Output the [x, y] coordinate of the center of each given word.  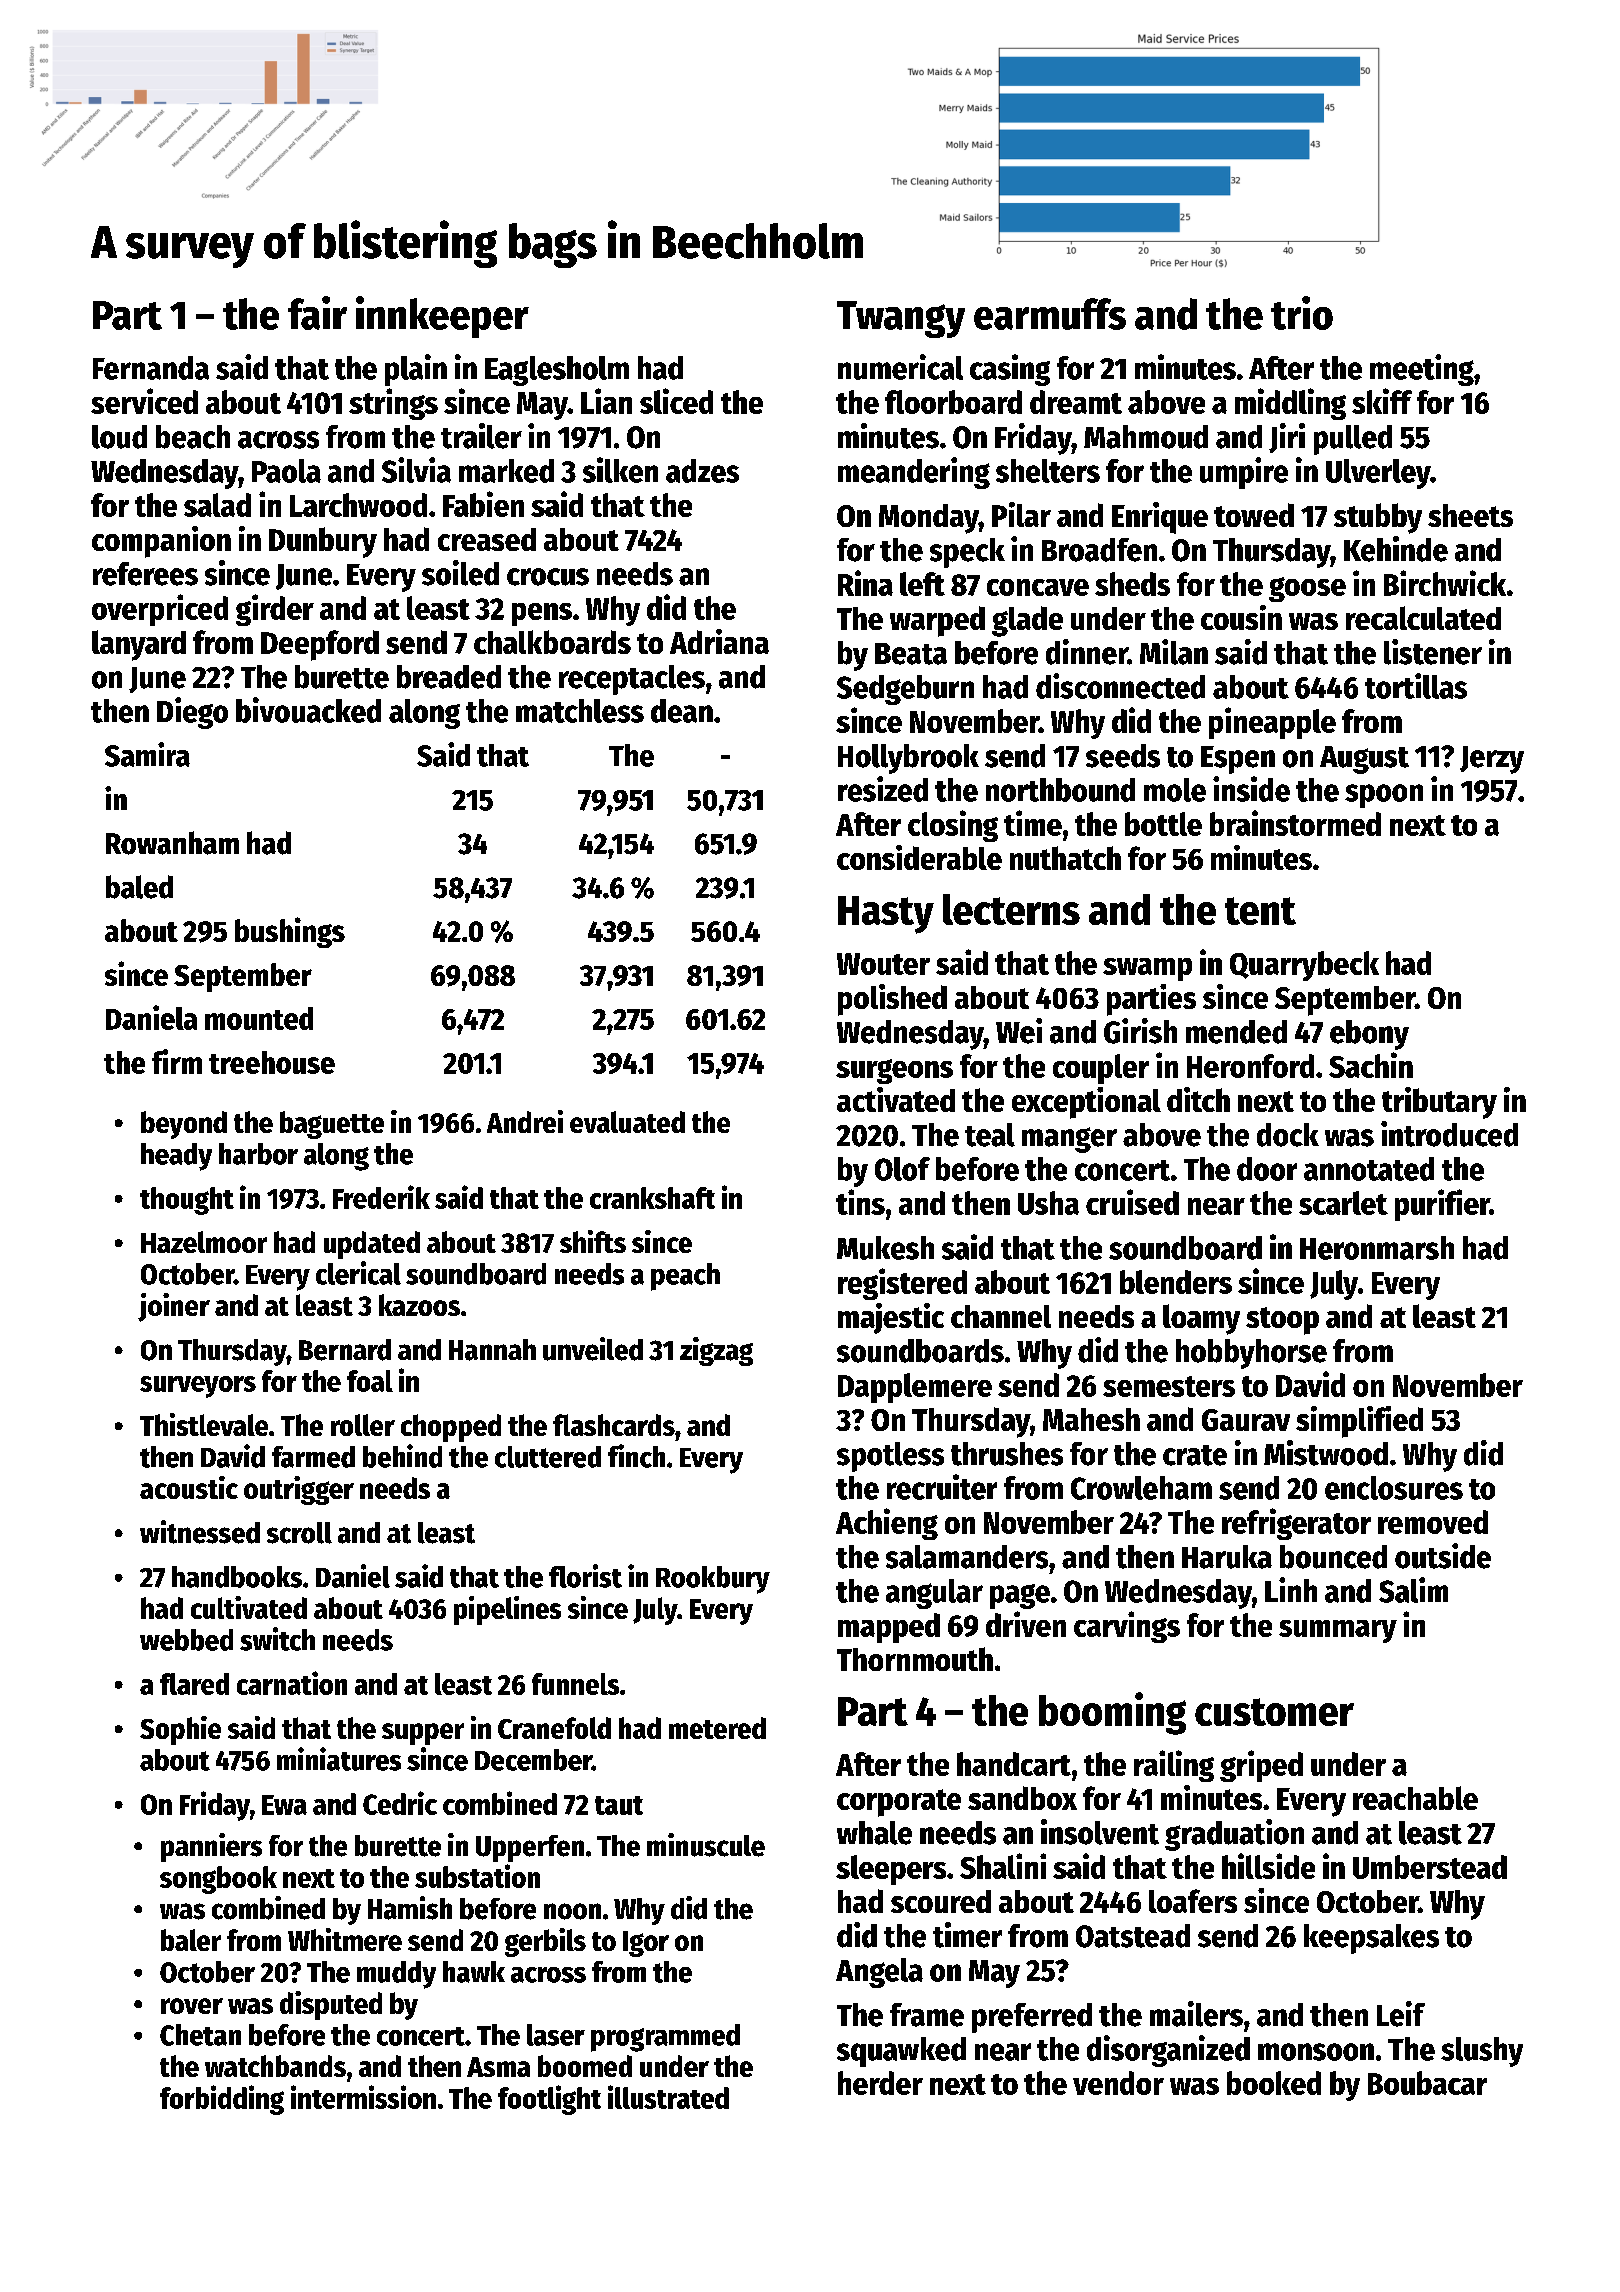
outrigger [299, 1490]
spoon [1384, 796]
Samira [147, 754]
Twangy [901, 319]
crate [1195, 1455]
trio [1302, 313]
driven [1026, 1624]
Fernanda [151, 368]
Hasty [886, 915]
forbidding [222, 2100]
